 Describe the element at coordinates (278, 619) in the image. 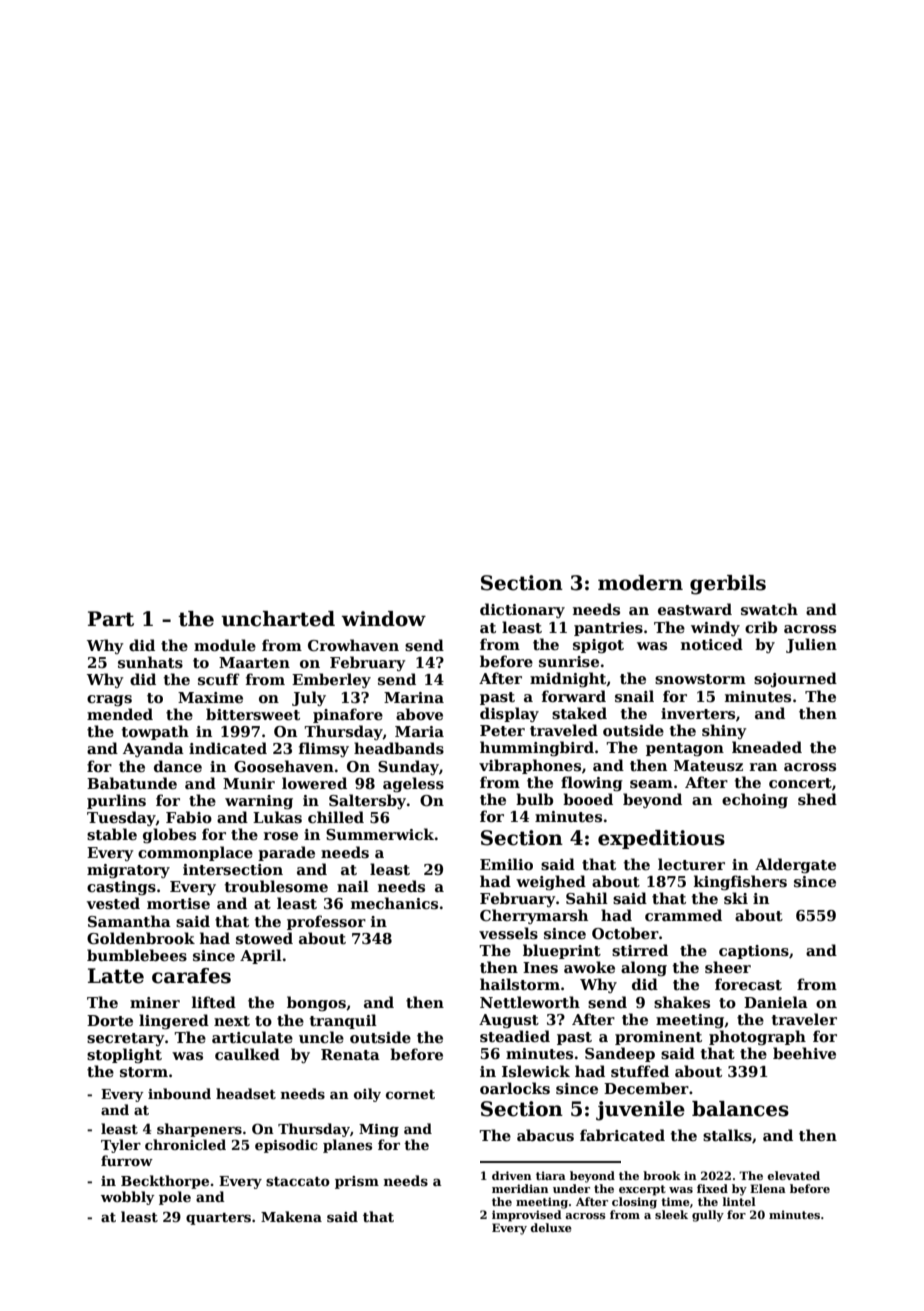

I see `uncharted` at that location.
